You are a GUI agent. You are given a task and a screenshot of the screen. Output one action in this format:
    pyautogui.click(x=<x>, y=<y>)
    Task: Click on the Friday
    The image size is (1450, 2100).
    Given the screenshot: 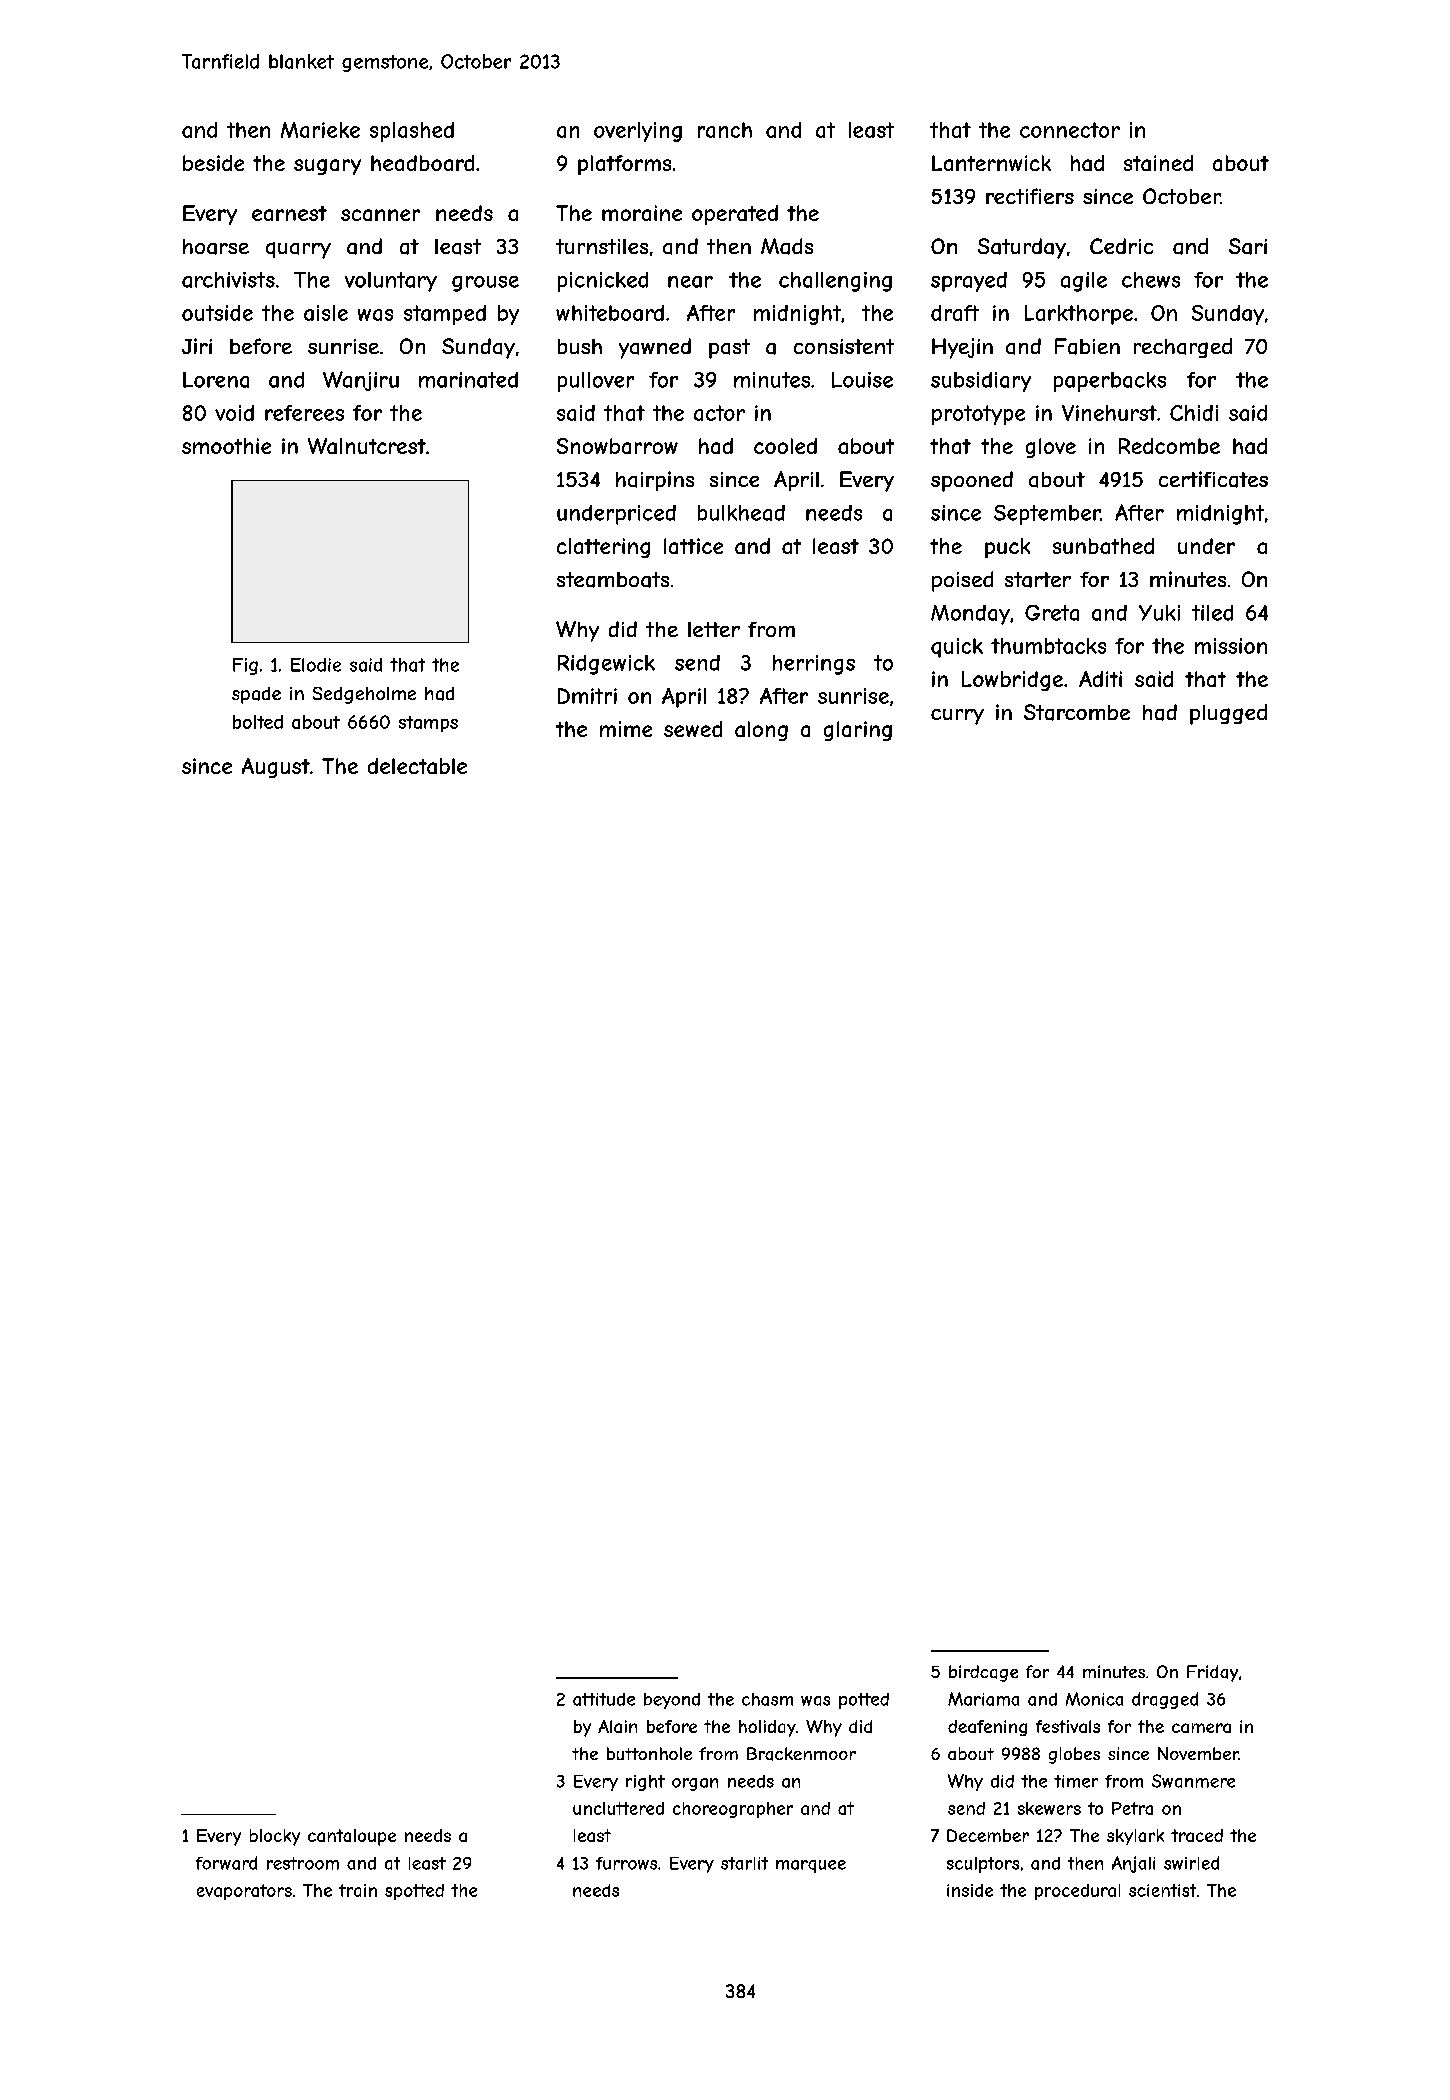 What is the action you would take?
    pyautogui.click(x=1212, y=1673)
